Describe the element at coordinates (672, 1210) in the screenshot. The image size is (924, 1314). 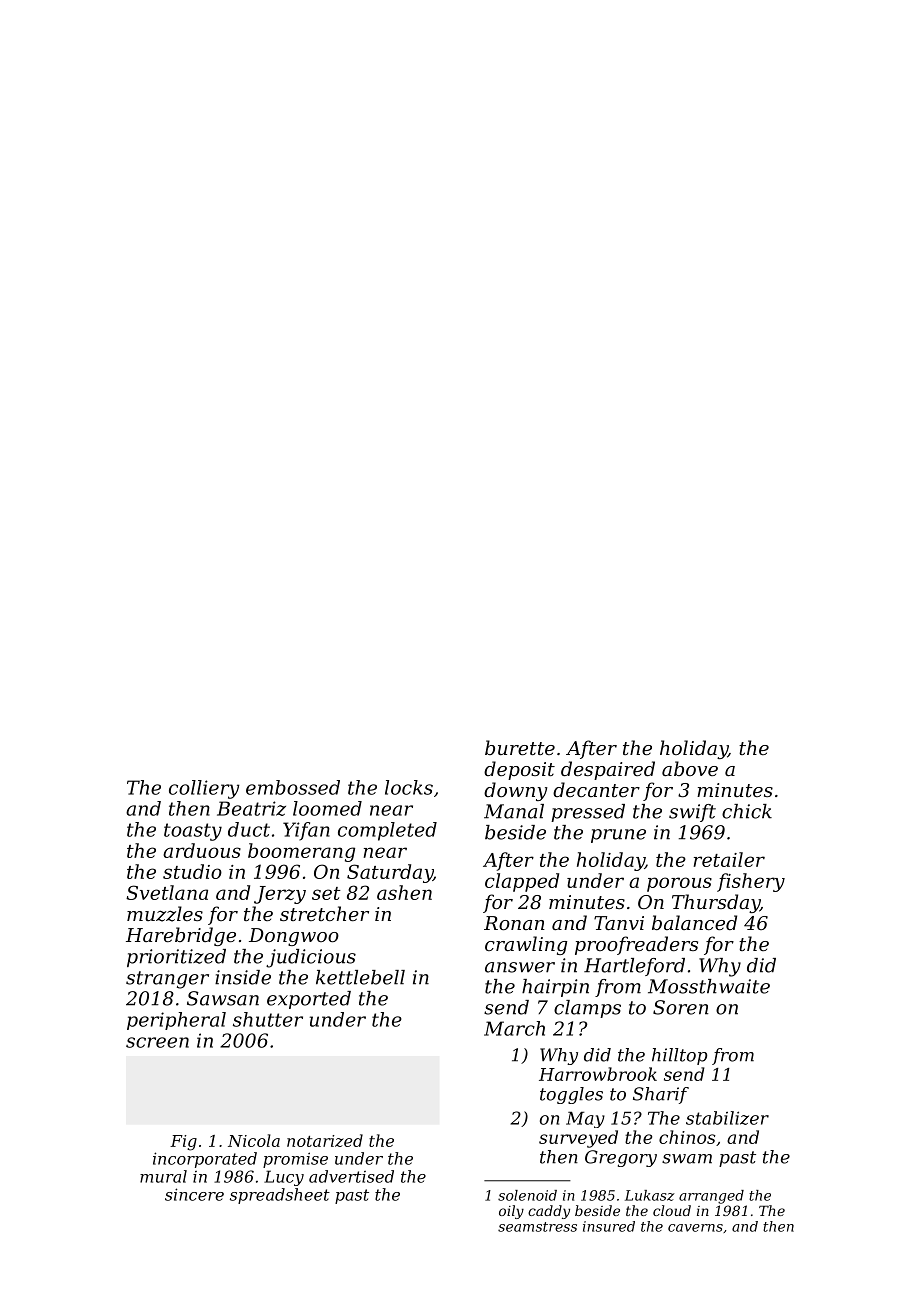
I see `cloud` at that location.
